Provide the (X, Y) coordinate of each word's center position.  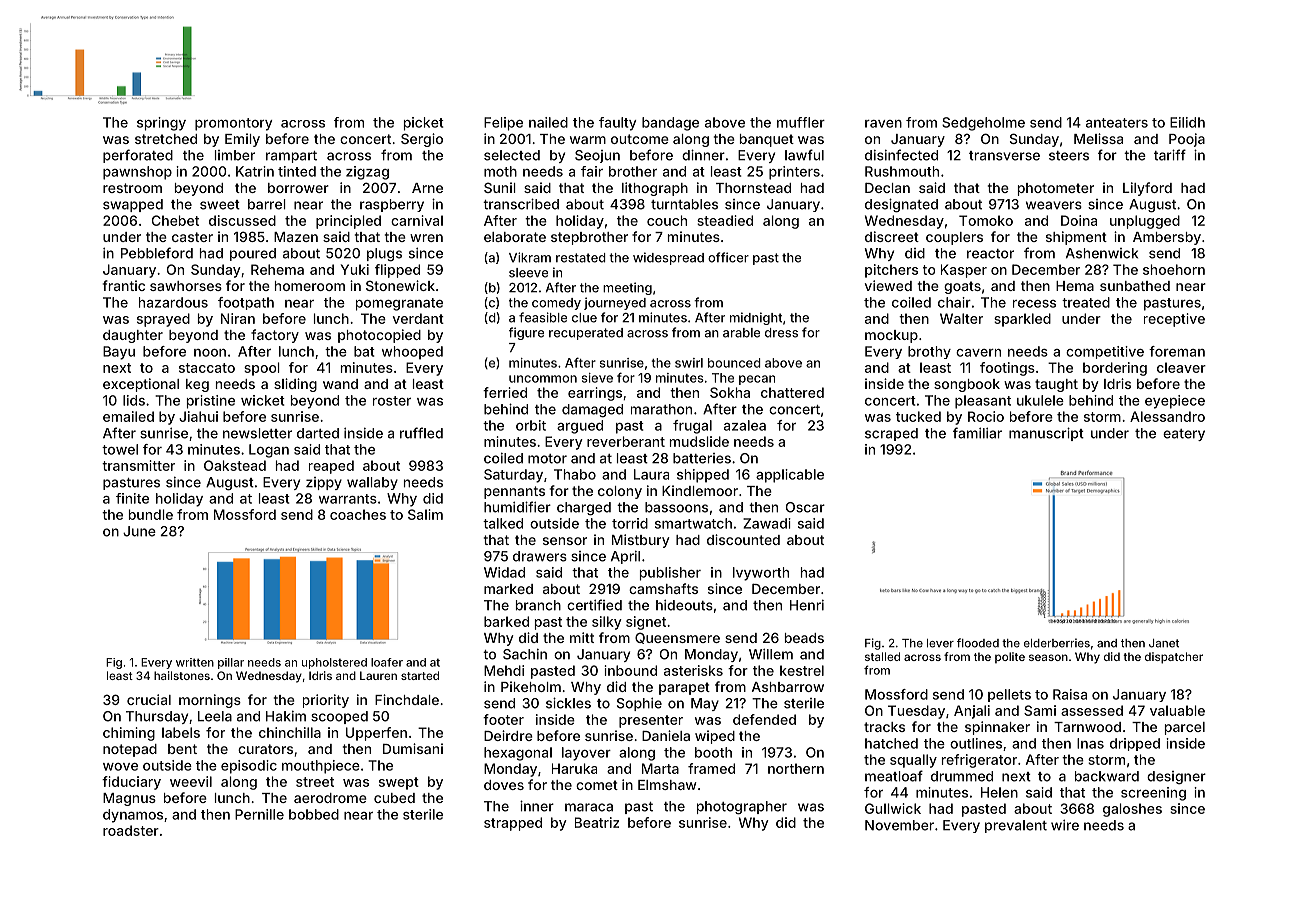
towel (120, 449)
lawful (804, 155)
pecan (757, 380)
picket (424, 124)
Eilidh (1187, 122)
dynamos (133, 816)
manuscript (1046, 434)
